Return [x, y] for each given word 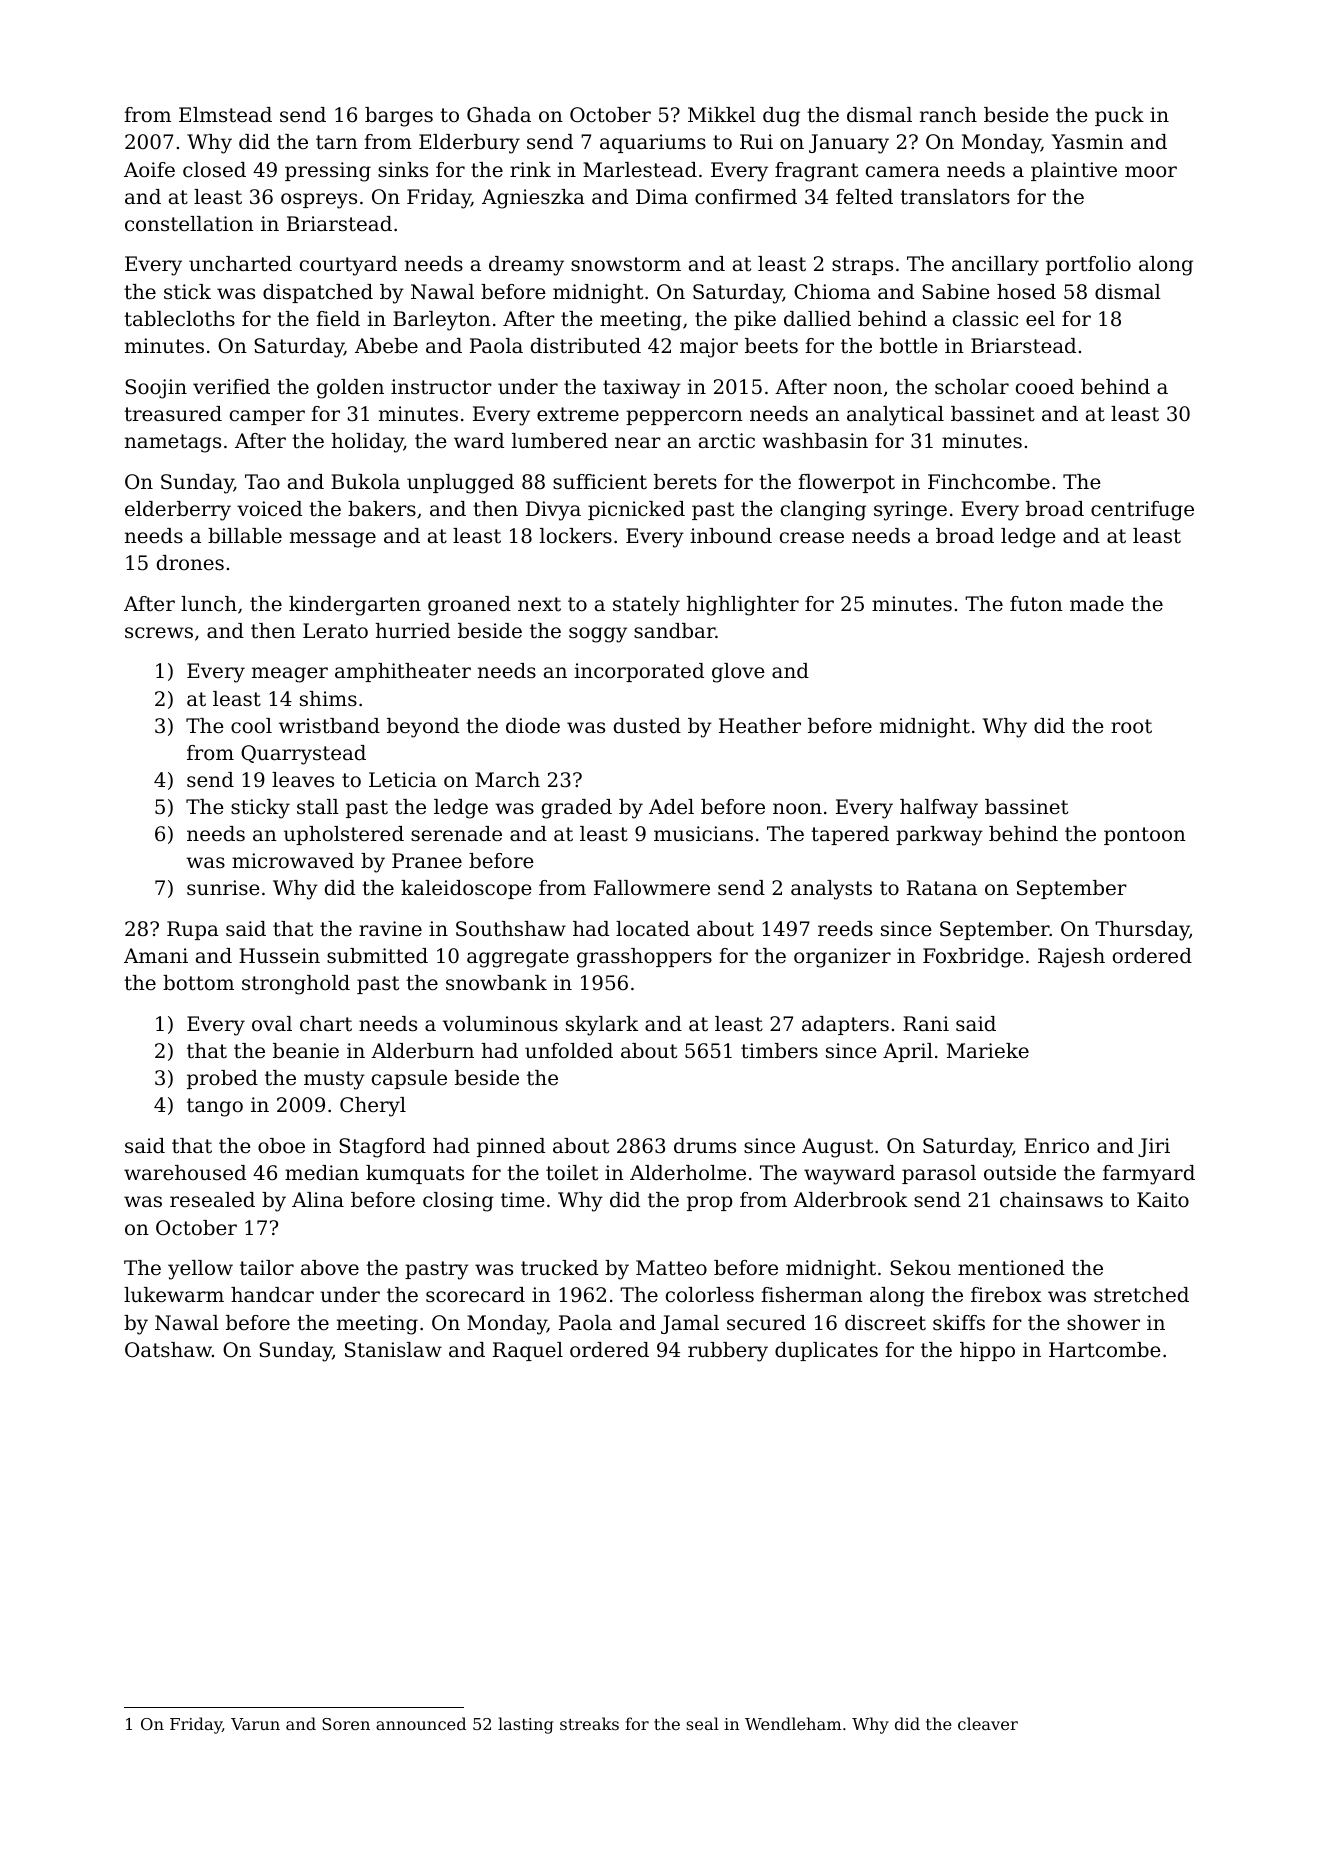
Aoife [149, 170]
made [1097, 604]
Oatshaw [168, 1350]
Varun [255, 1724]
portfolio [1088, 265]
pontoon [1145, 836]
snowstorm [626, 264]
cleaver [988, 1723]
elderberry [178, 511]
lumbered [560, 441]
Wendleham [793, 1723]
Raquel [528, 1351]
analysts [831, 890]
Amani [156, 955]
